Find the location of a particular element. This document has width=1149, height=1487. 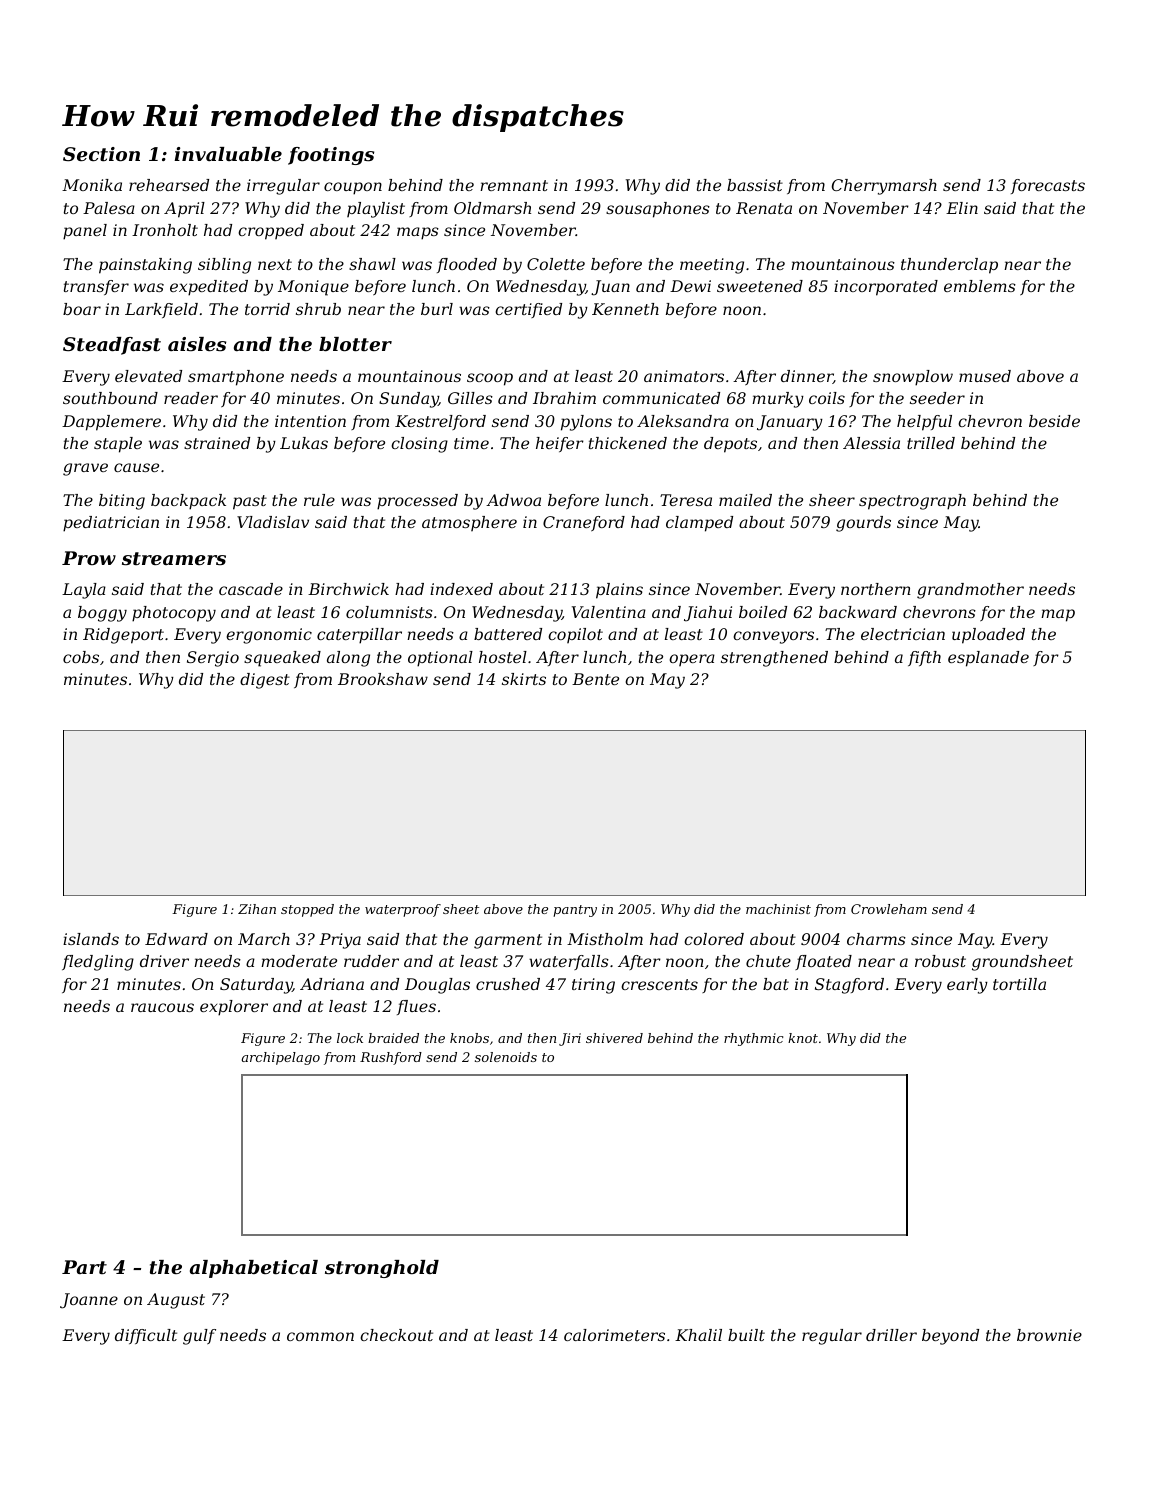

Bente is located at coordinates (595, 679).
